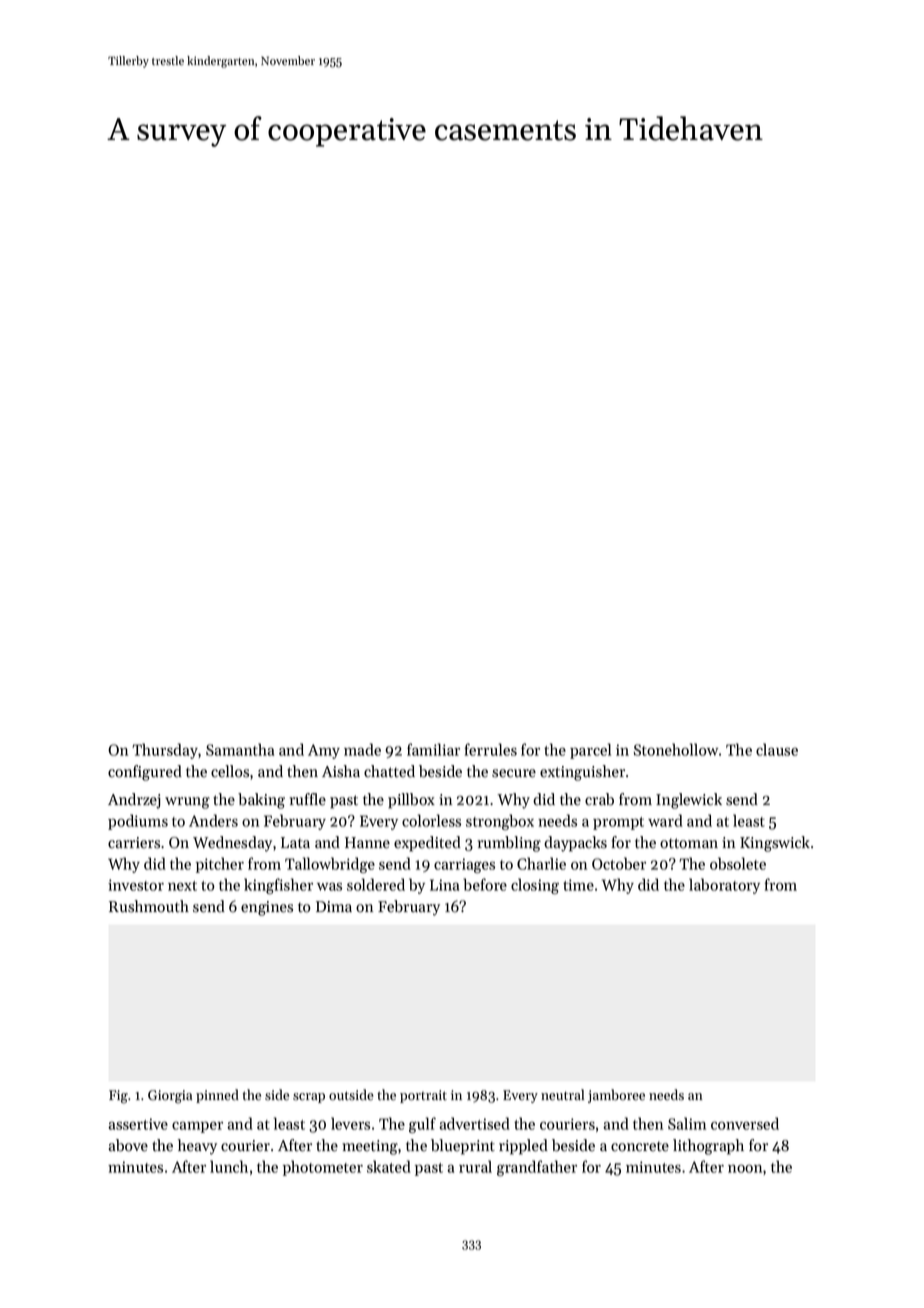 This document has width=924, height=1308. Describe the element at coordinates (362, 749) in the document. I see `made` at that location.
